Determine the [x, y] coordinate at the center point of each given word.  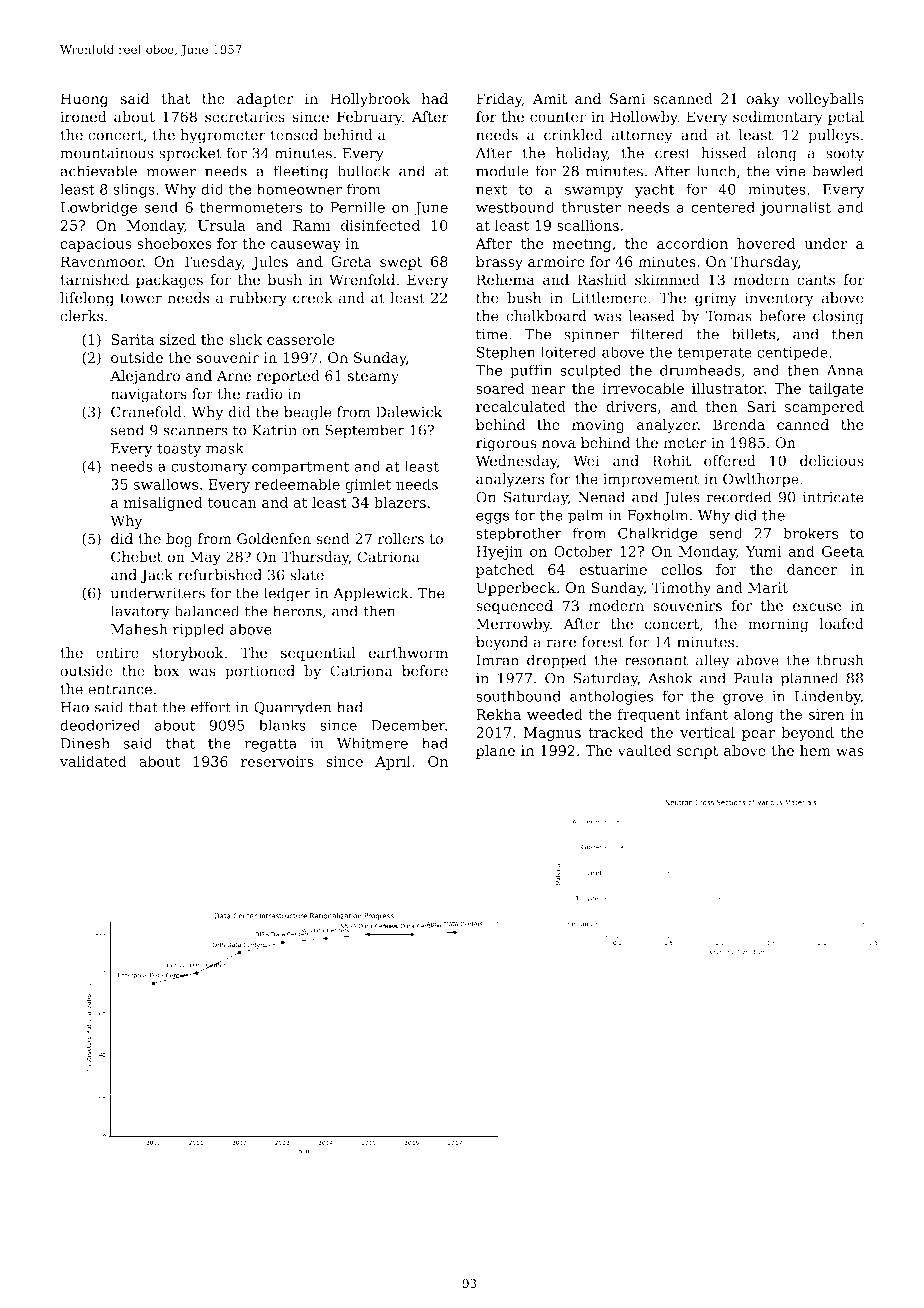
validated [93, 761]
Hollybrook [370, 100]
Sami [627, 99]
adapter [265, 100]
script [697, 752]
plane [495, 752]
